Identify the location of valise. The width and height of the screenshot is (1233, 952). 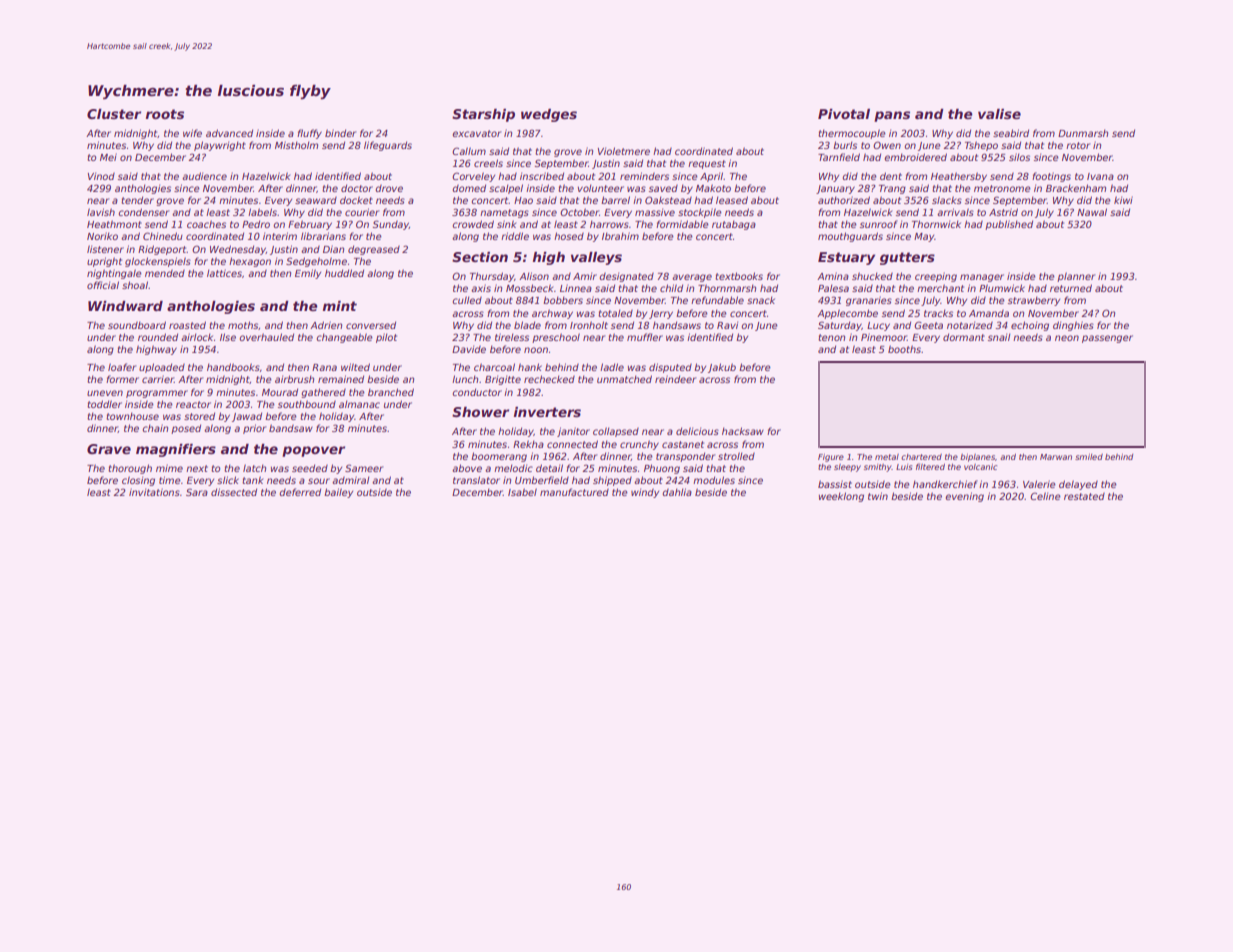
(999, 114).
